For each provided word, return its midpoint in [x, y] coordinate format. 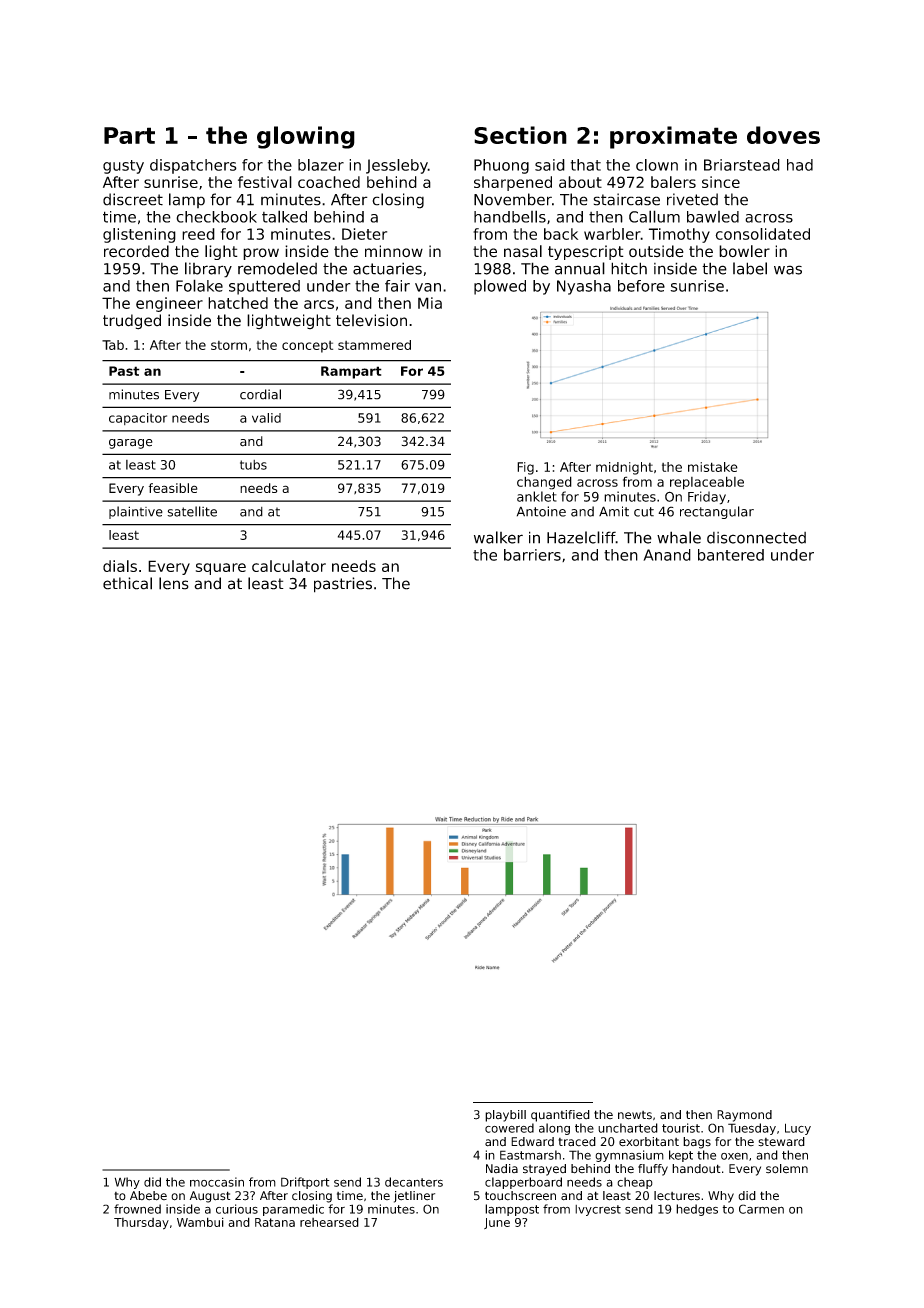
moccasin [217, 1182]
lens [174, 583]
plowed [500, 287]
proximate [673, 137]
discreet [133, 199]
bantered [731, 555]
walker [498, 537]
